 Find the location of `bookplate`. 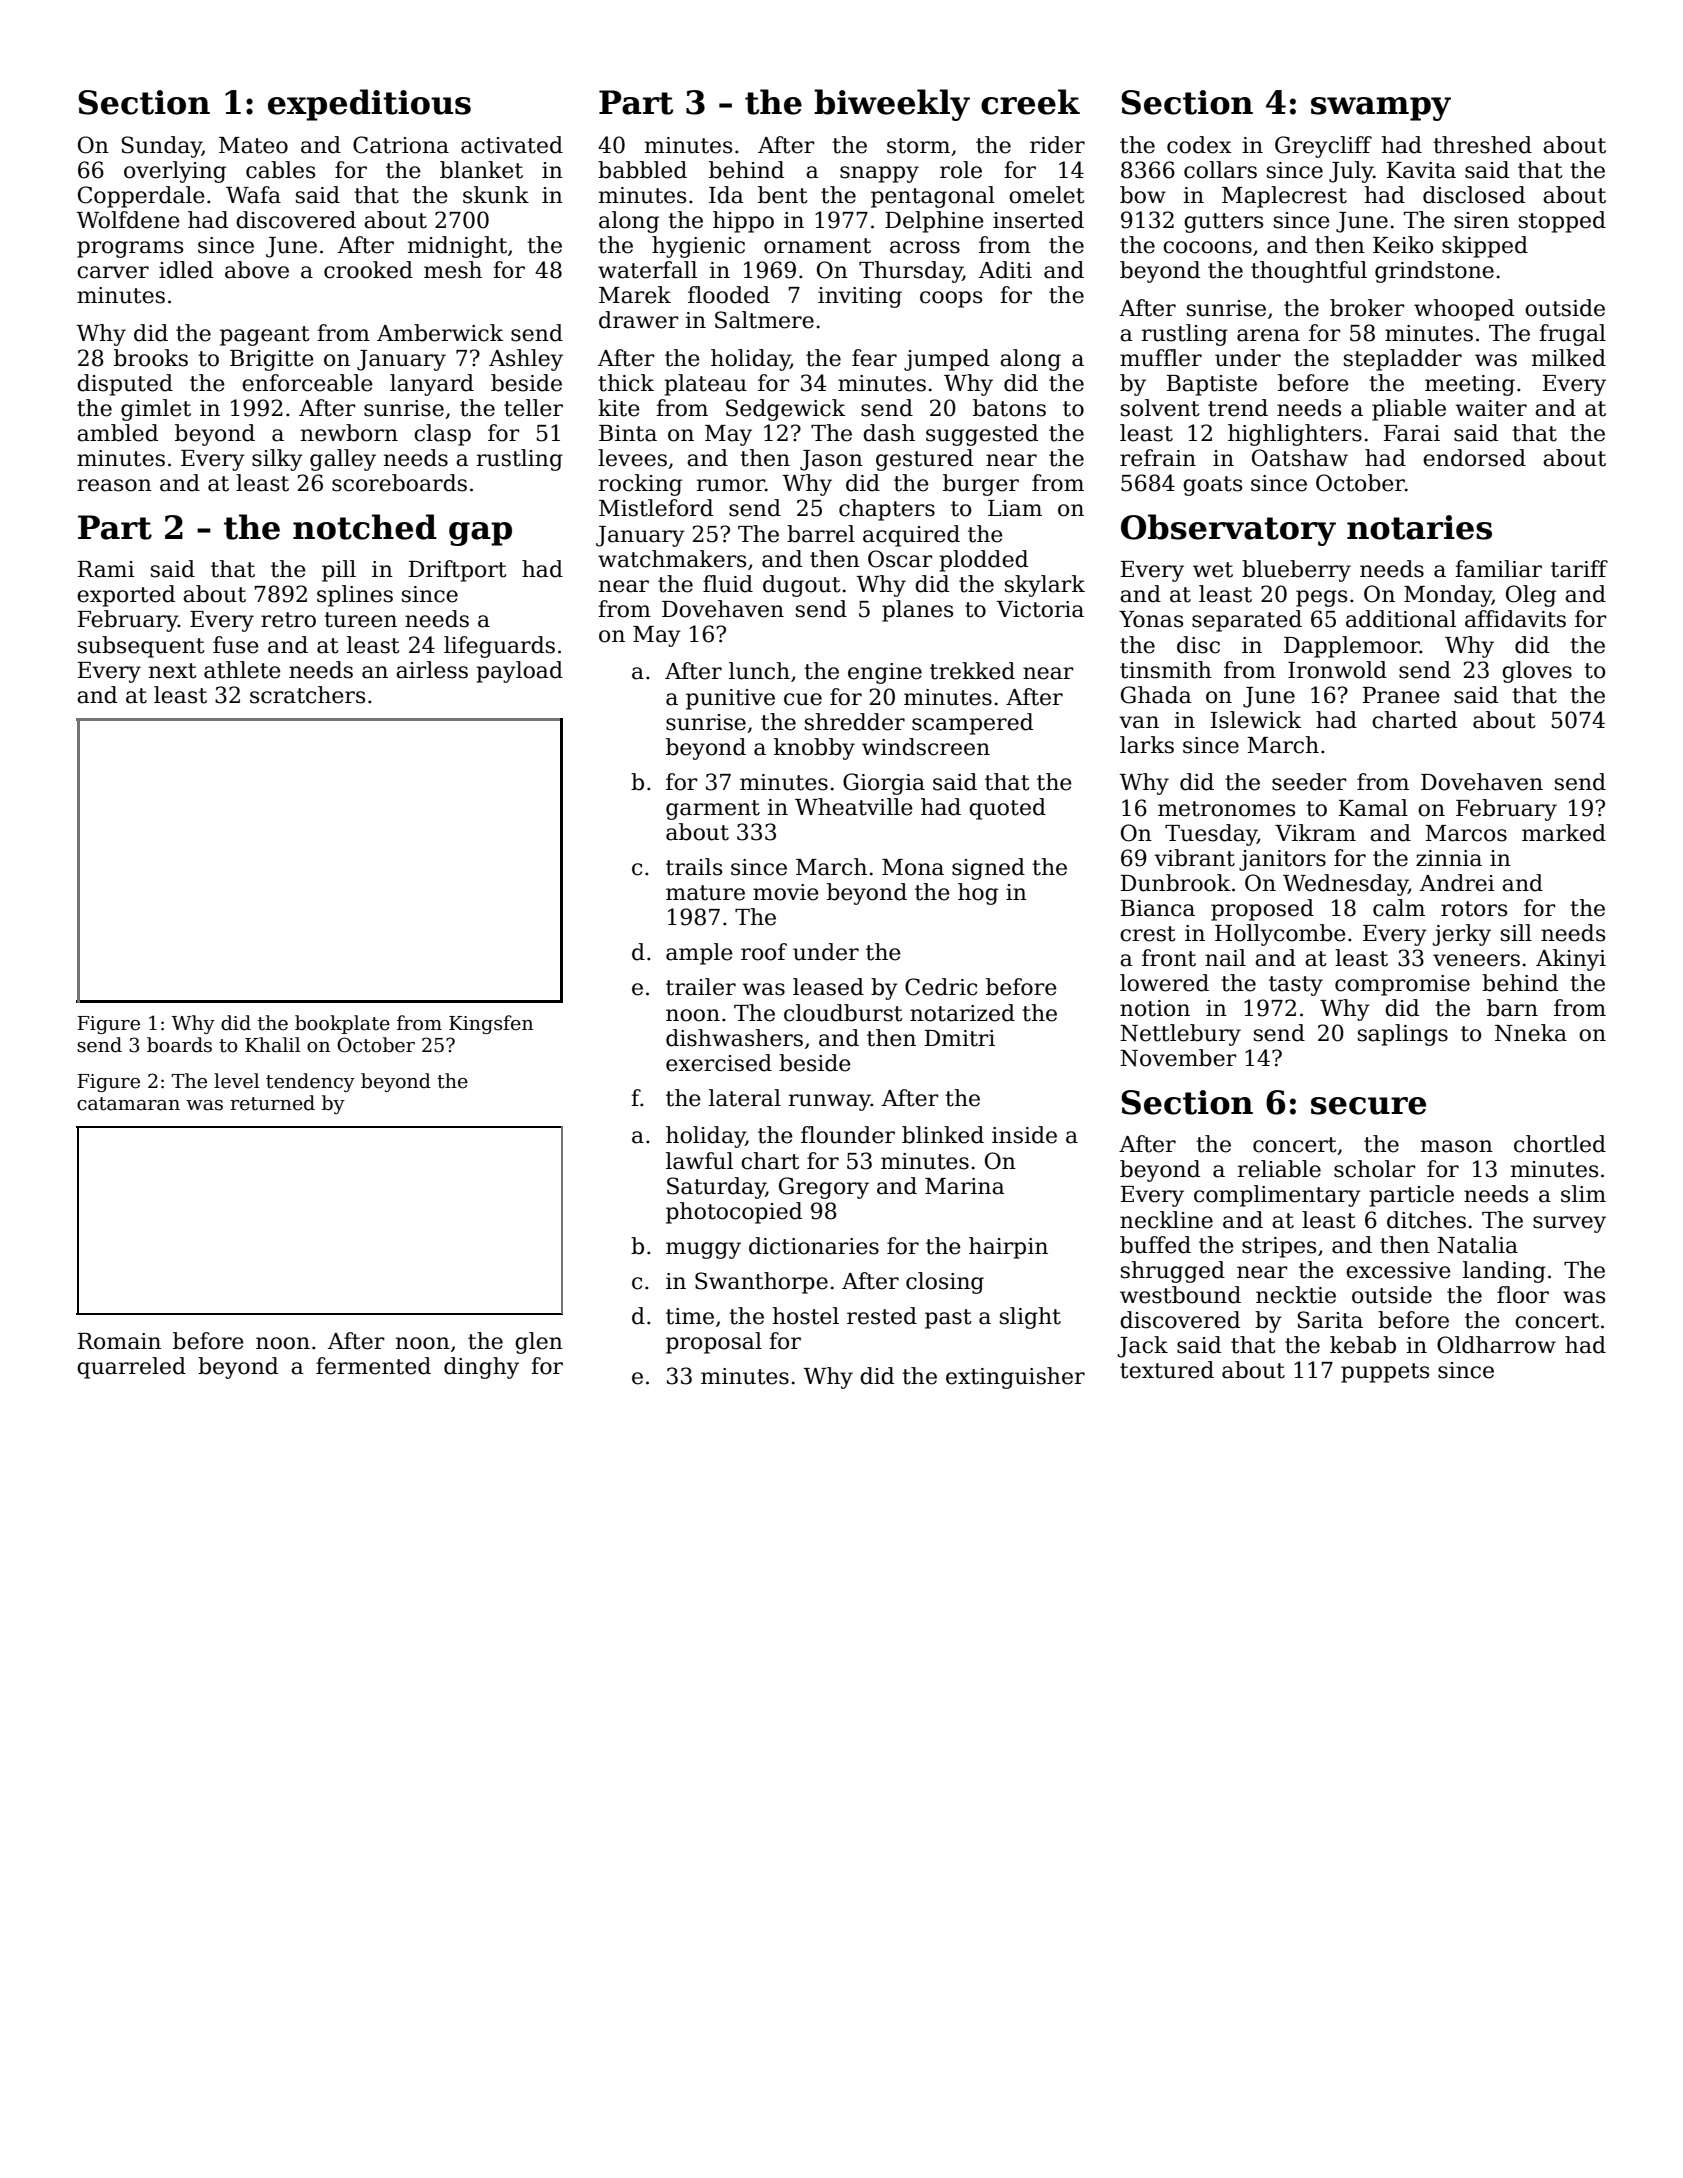

bookplate is located at coordinates (342, 1024).
